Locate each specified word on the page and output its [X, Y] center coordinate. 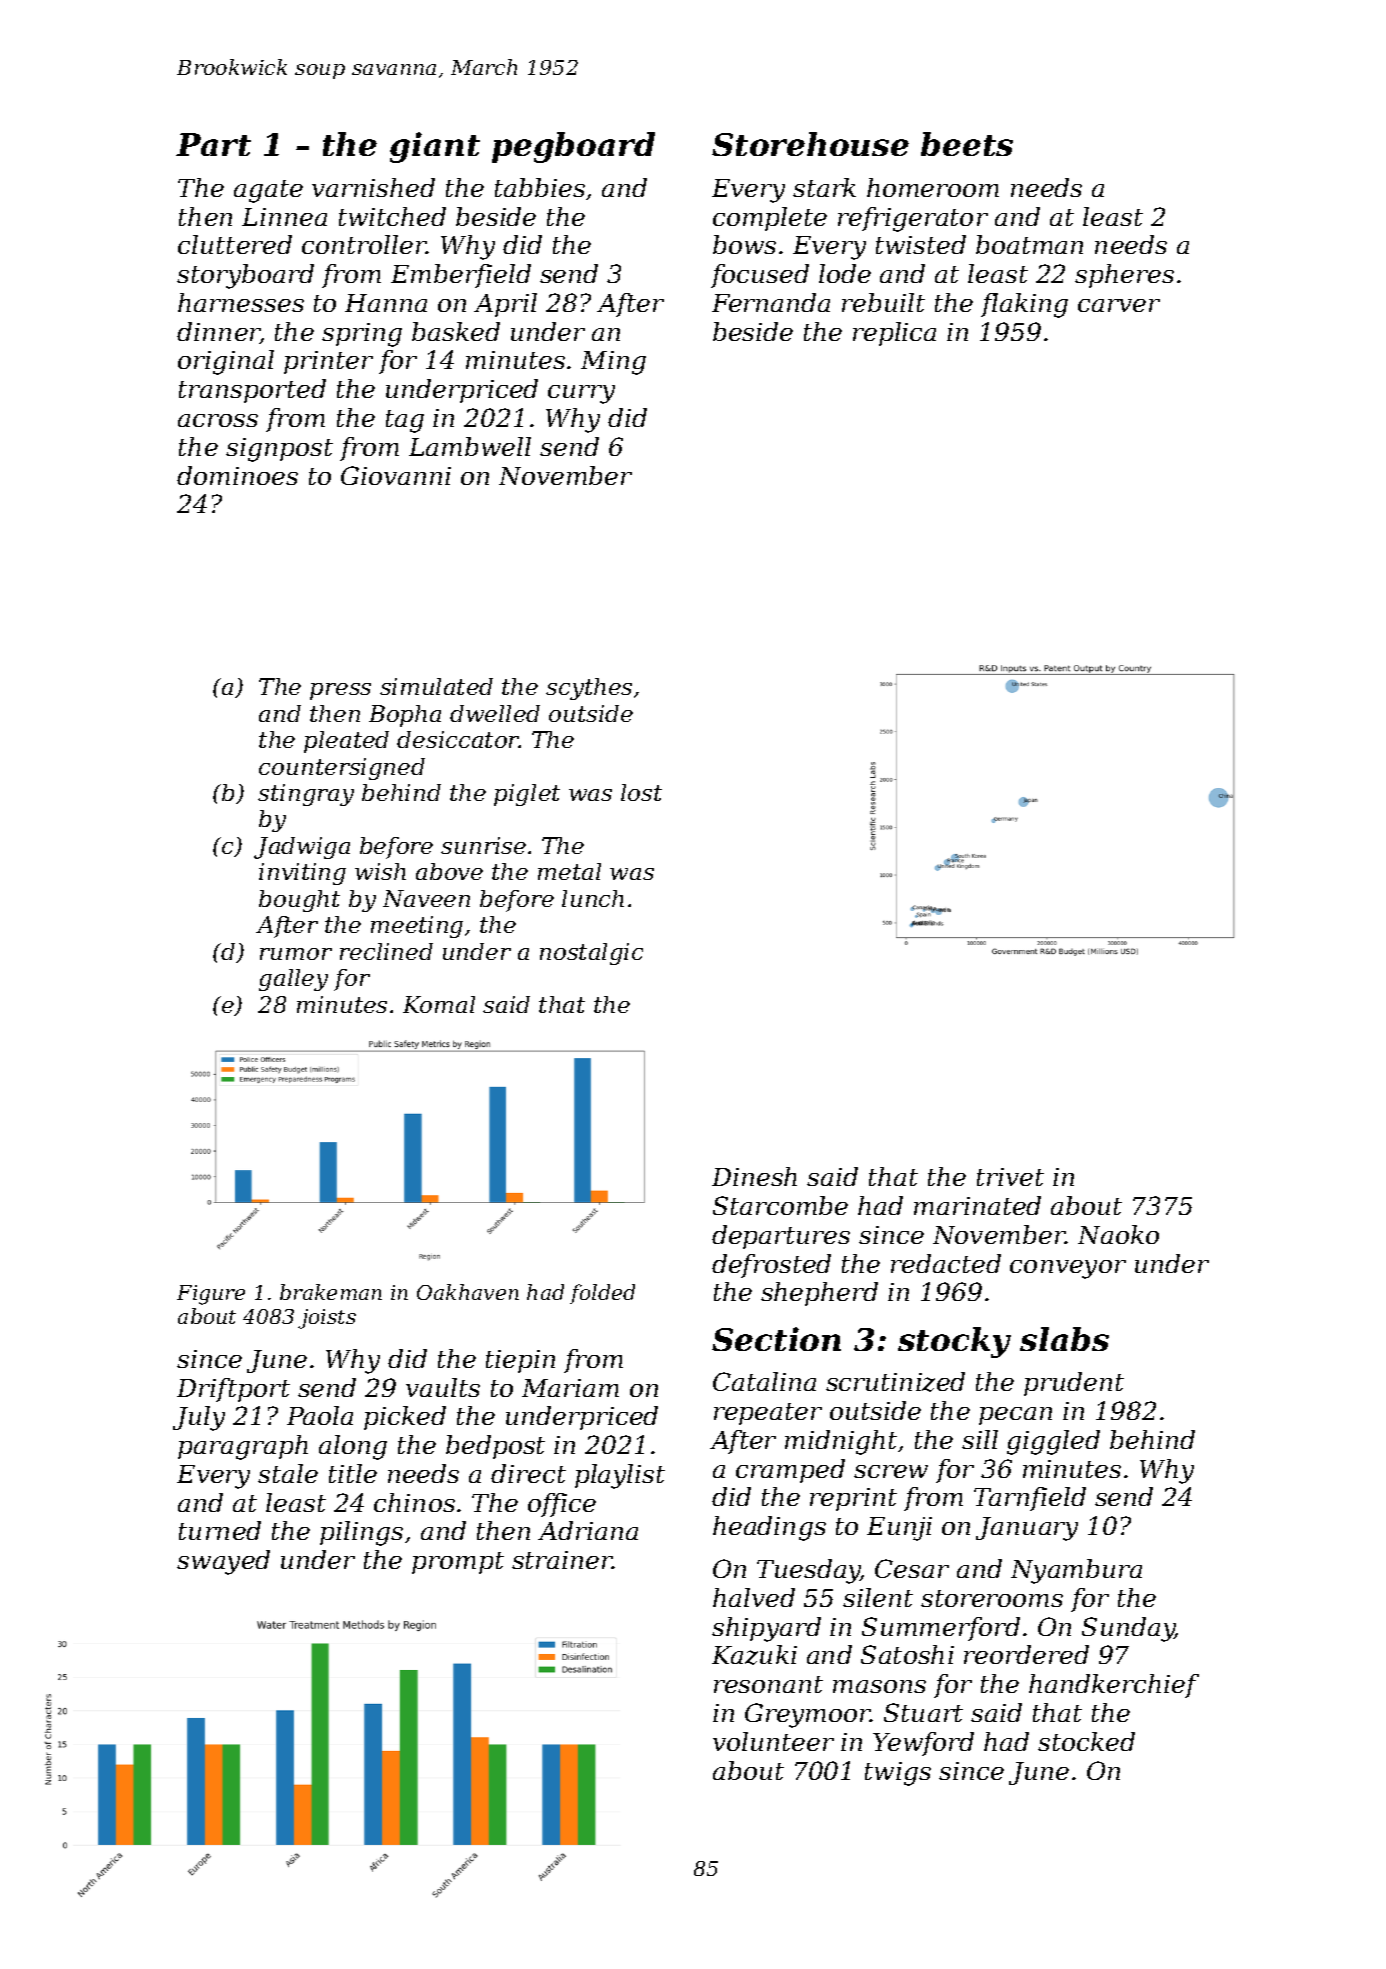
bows [744, 244]
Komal [439, 1004]
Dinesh [754, 1176]
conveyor [1068, 1269]
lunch [593, 898]
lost [641, 792]
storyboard [245, 276]
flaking [1024, 305]
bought [299, 901]
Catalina [764, 1381]
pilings [361, 1533]
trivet [1010, 1177]
